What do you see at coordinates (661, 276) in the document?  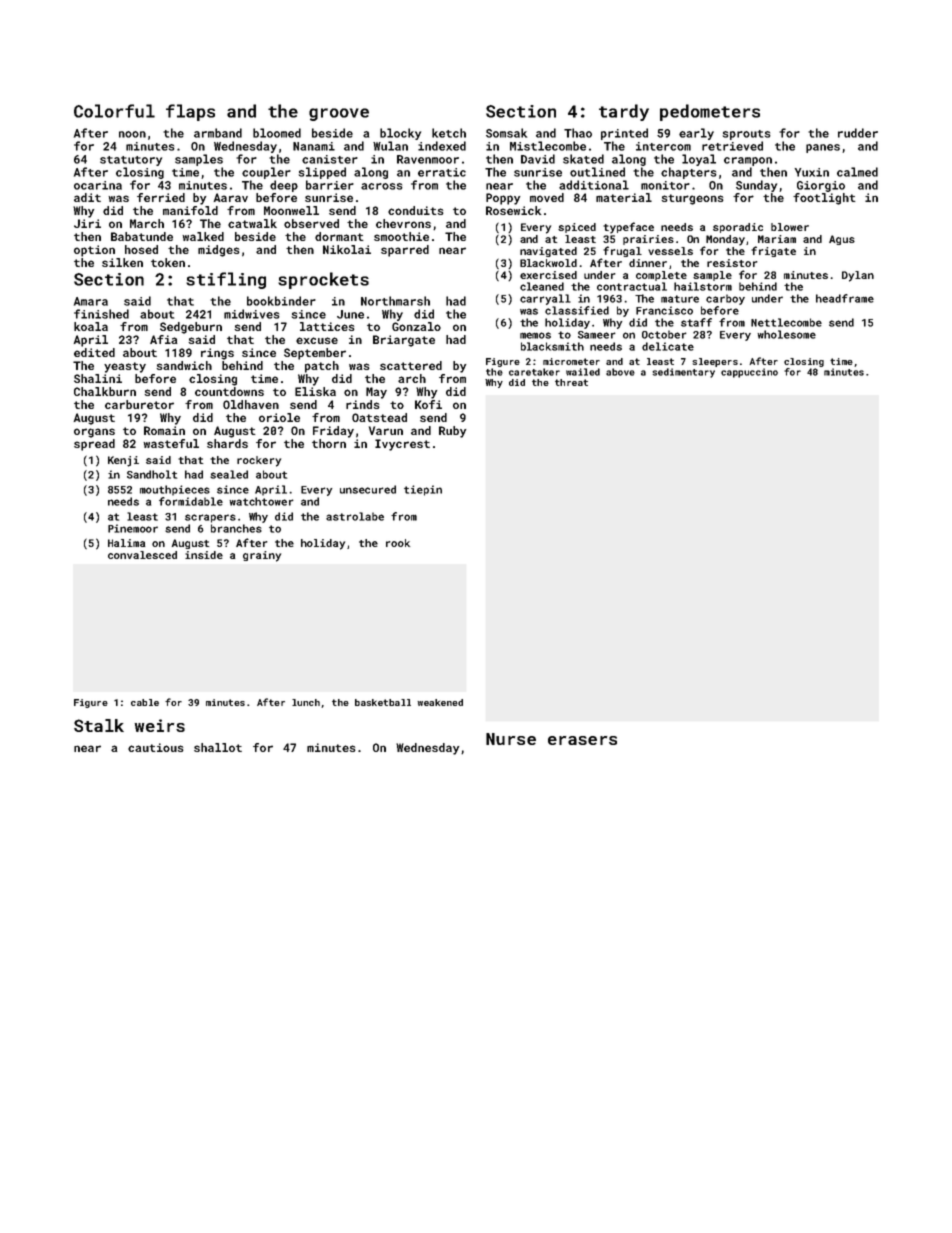 I see `complete` at bounding box center [661, 276].
